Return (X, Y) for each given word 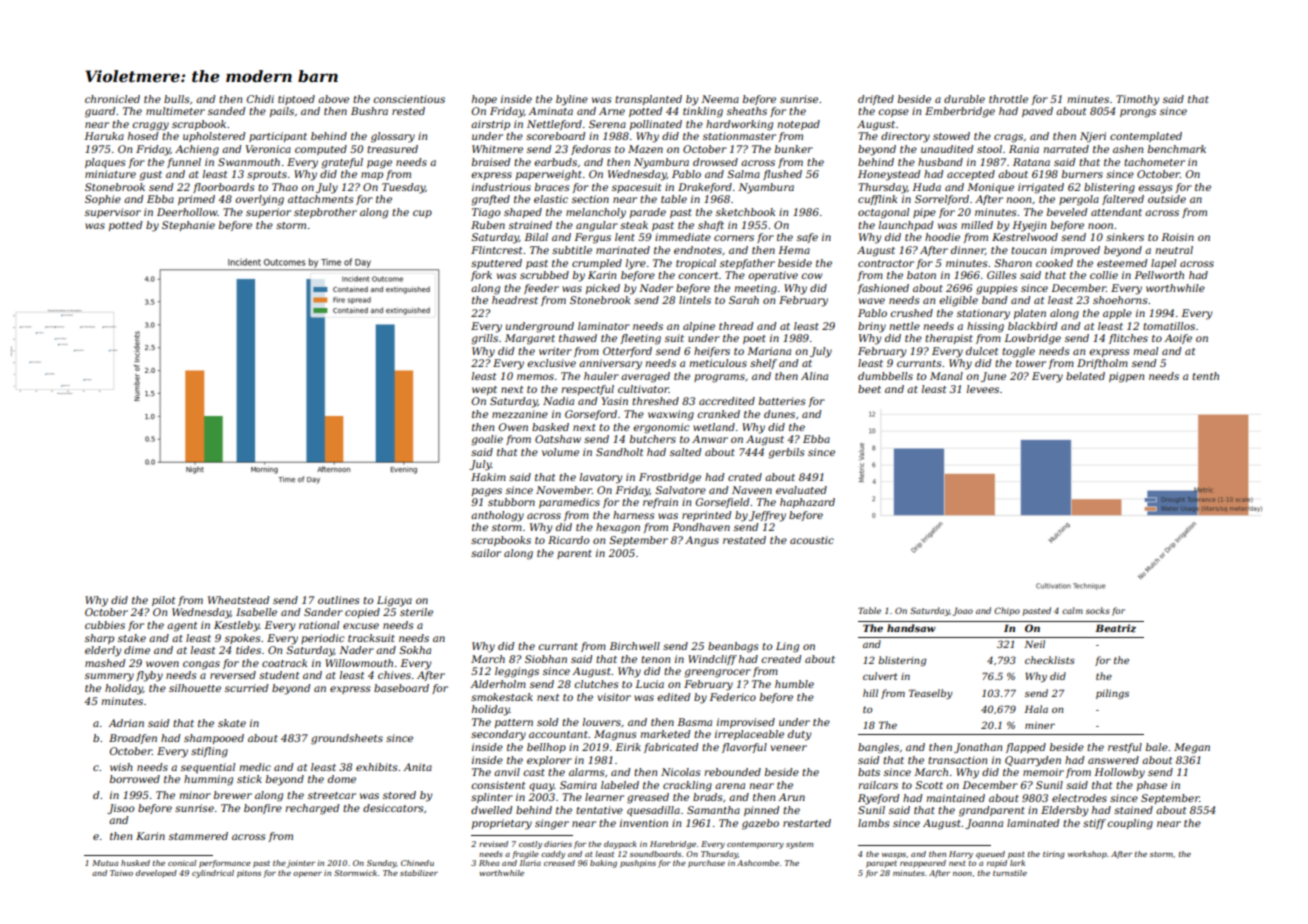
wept (484, 390)
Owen (513, 427)
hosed (143, 136)
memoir (1043, 772)
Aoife (1178, 339)
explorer (549, 761)
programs (719, 378)
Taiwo (121, 873)
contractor (886, 263)
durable (964, 99)
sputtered (496, 264)
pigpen (1126, 377)
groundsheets (347, 739)
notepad (798, 125)
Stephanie (188, 226)
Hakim (488, 477)
